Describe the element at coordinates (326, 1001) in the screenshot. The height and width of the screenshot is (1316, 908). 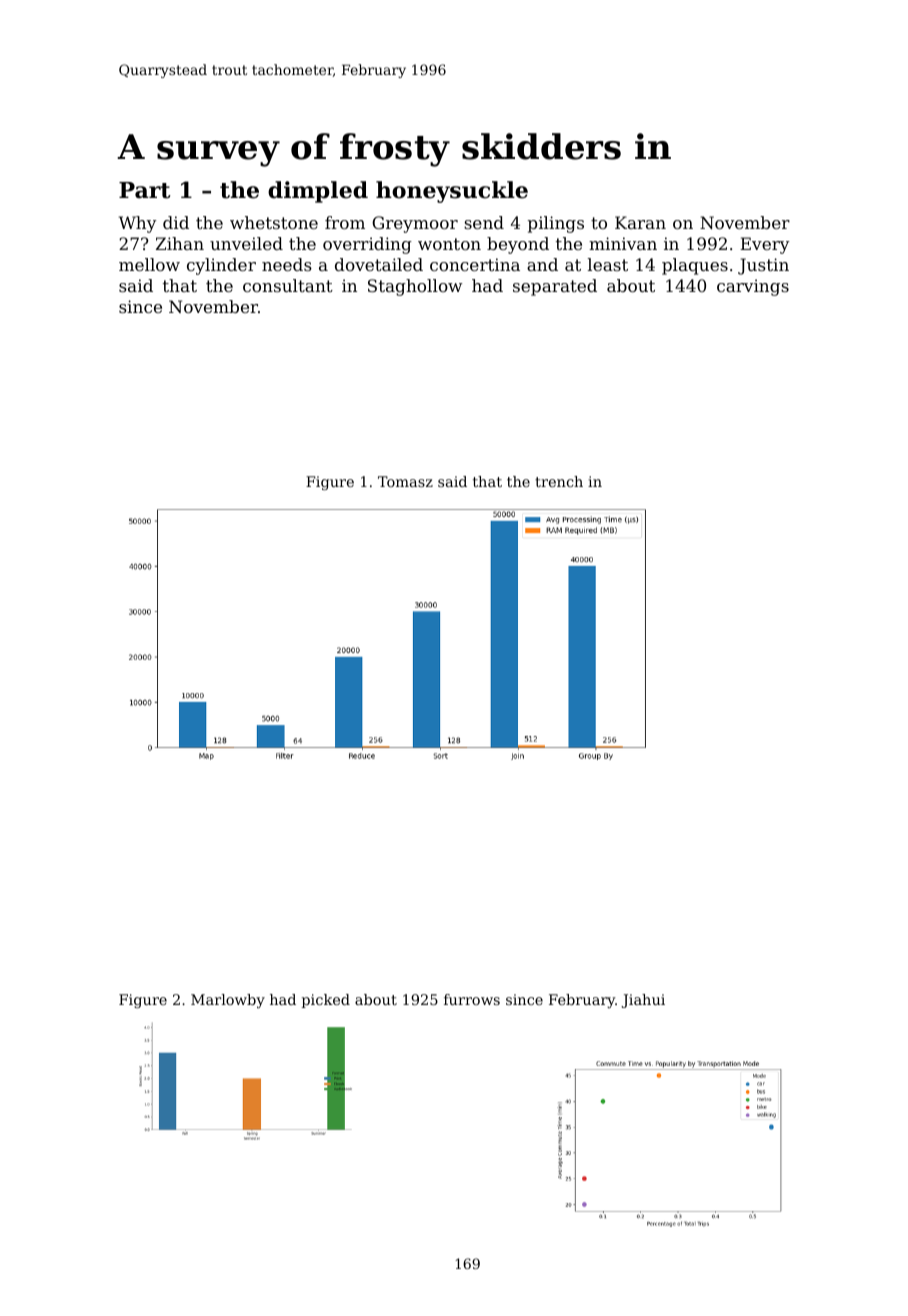
I see `picked` at that location.
